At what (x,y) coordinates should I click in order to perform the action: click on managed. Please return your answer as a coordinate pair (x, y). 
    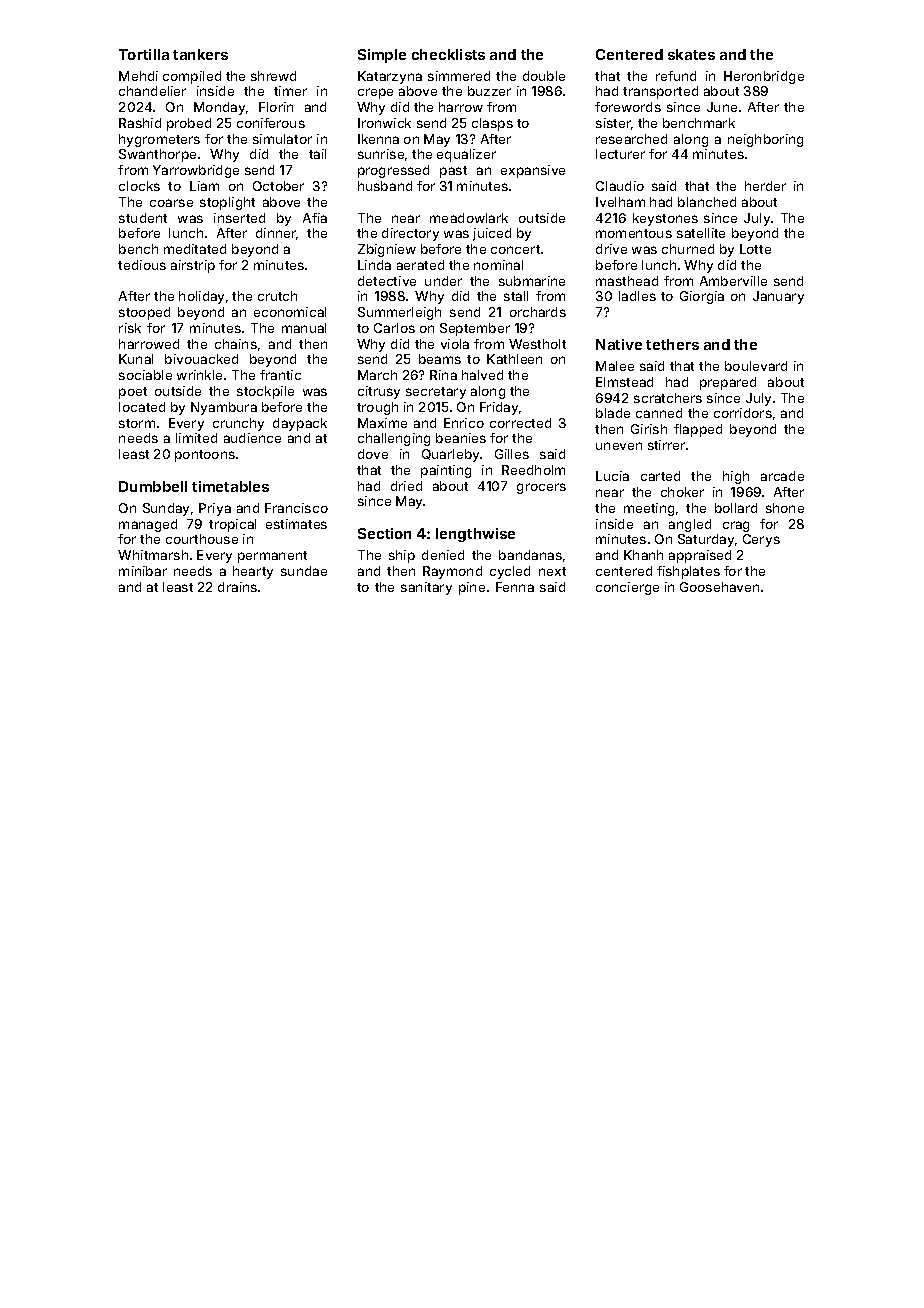
    Looking at the image, I should click on (148, 525).
